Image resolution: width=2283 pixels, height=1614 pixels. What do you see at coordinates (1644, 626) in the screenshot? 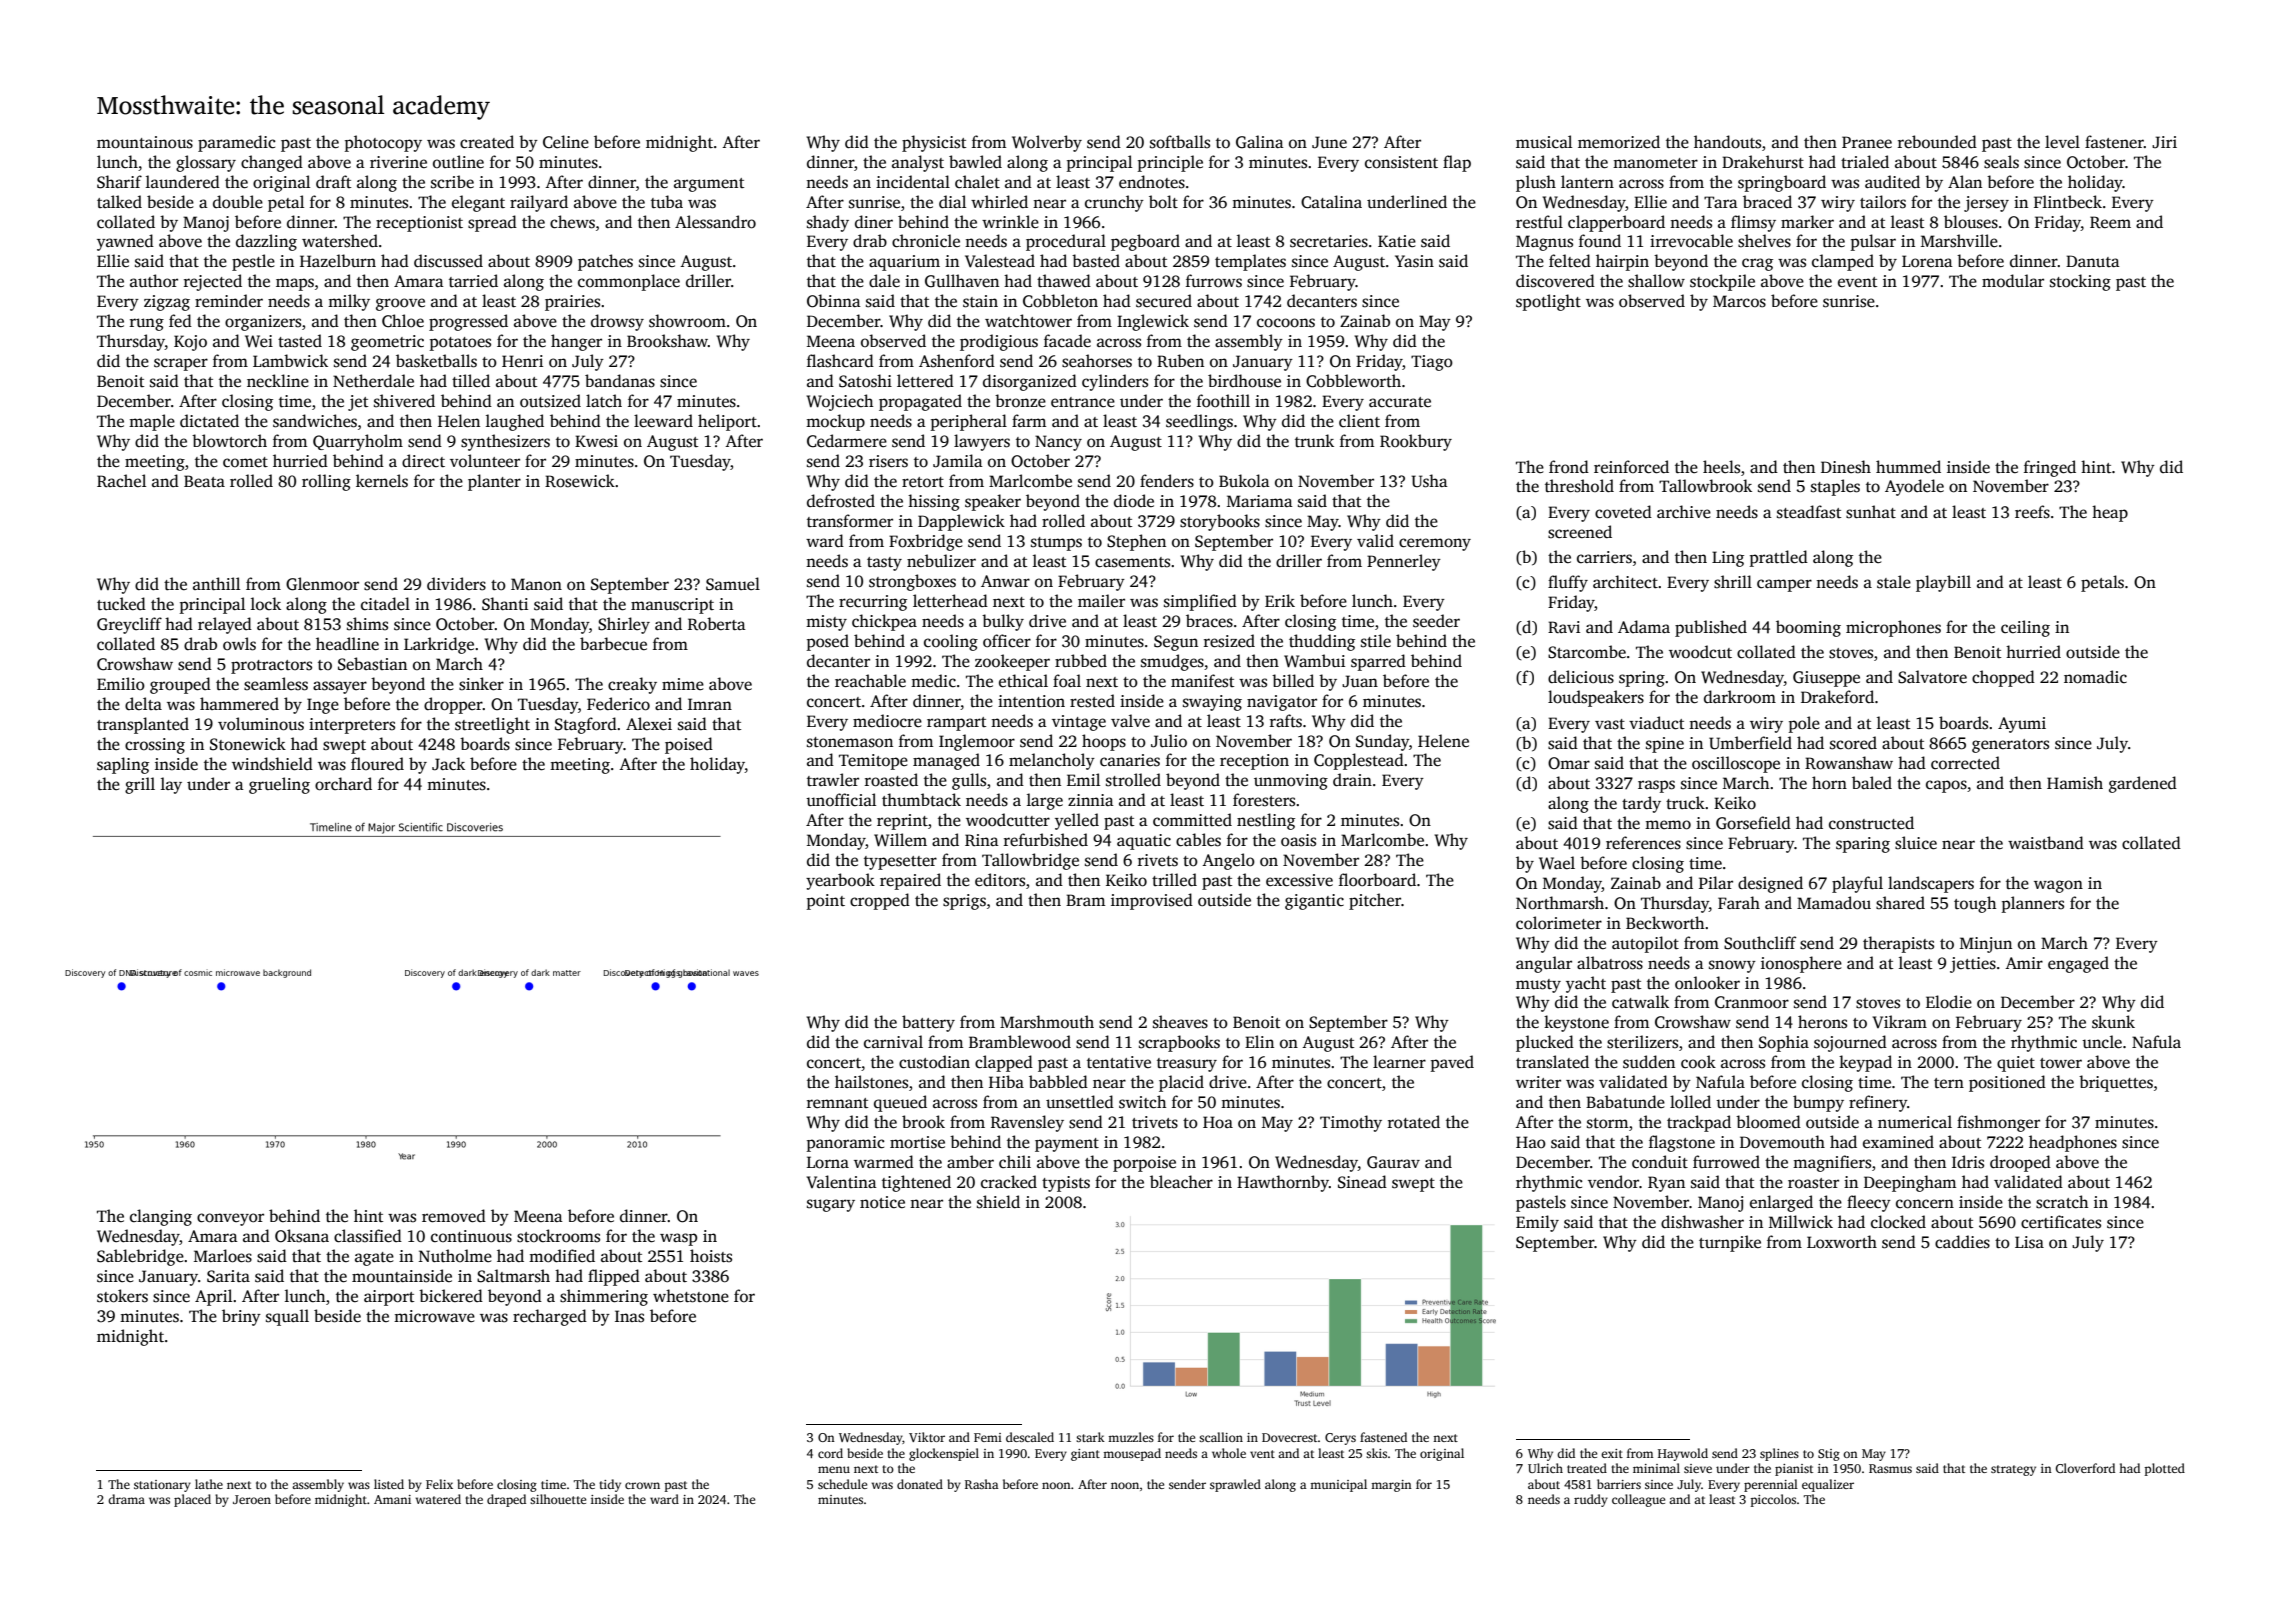
I see `Adama` at bounding box center [1644, 626].
